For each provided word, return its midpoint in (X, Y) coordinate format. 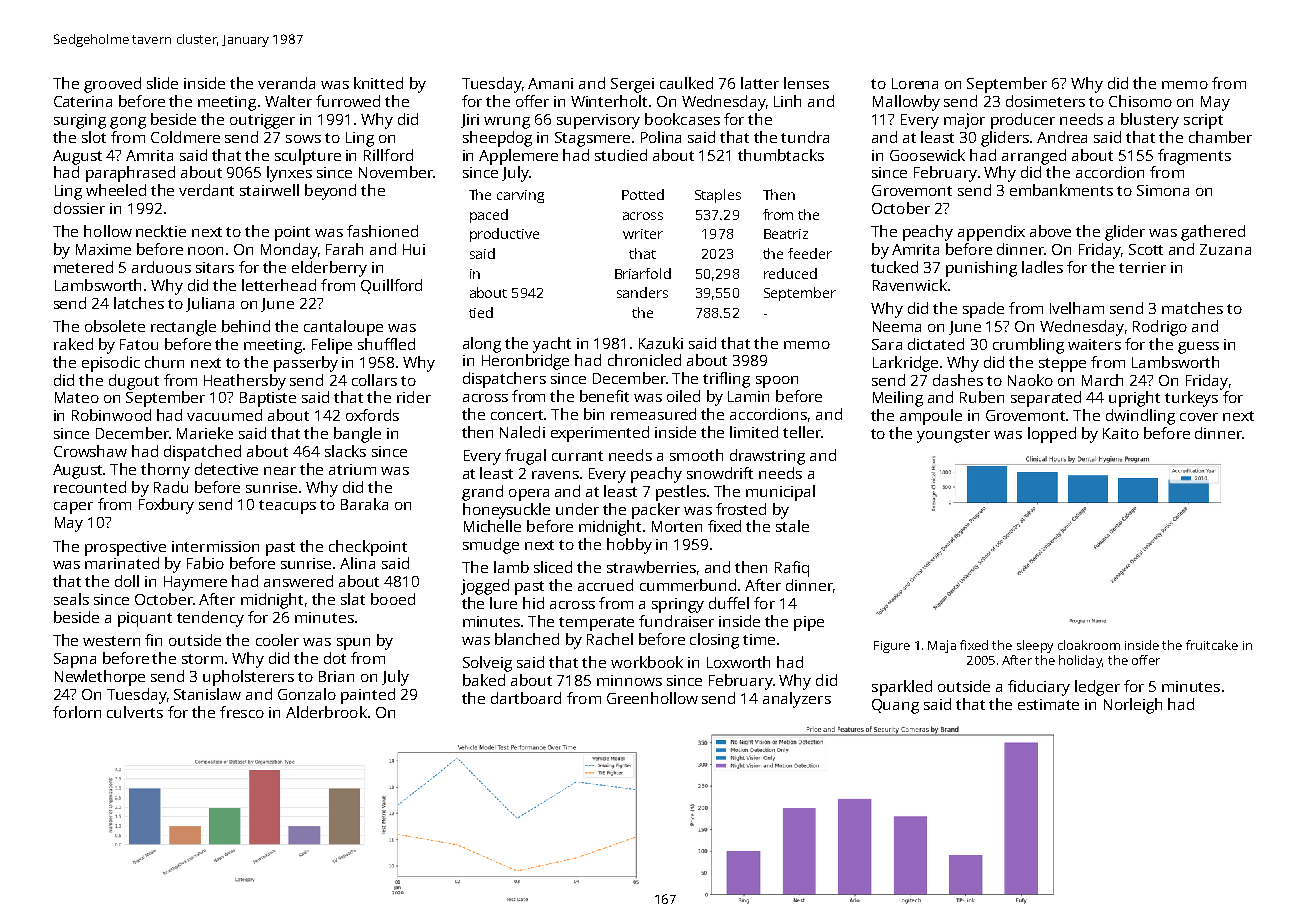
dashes (958, 380)
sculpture (308, 157)
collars (374, 380)
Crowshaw (90, 451)
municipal (780, 493)
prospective (125, 548)
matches (1192, 308)
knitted (378, 83)
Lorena (915, 83)
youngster (953, 436)
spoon (777, 382)
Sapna (75, 660)
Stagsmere (592, 139)
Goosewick (927, 155)
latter (760, 83)
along (482, 345)
